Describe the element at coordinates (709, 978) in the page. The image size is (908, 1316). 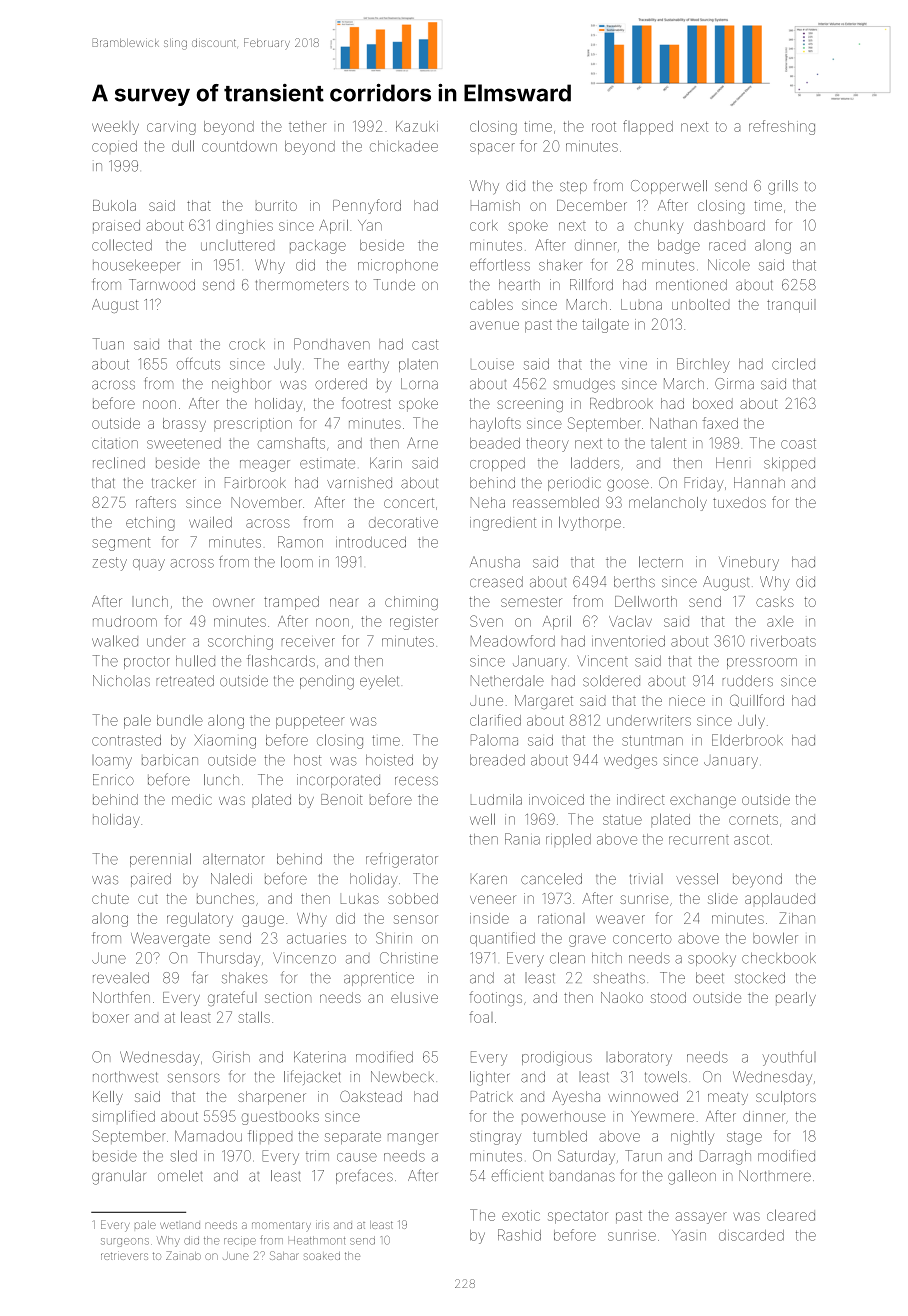
I see `beet` at that location.
